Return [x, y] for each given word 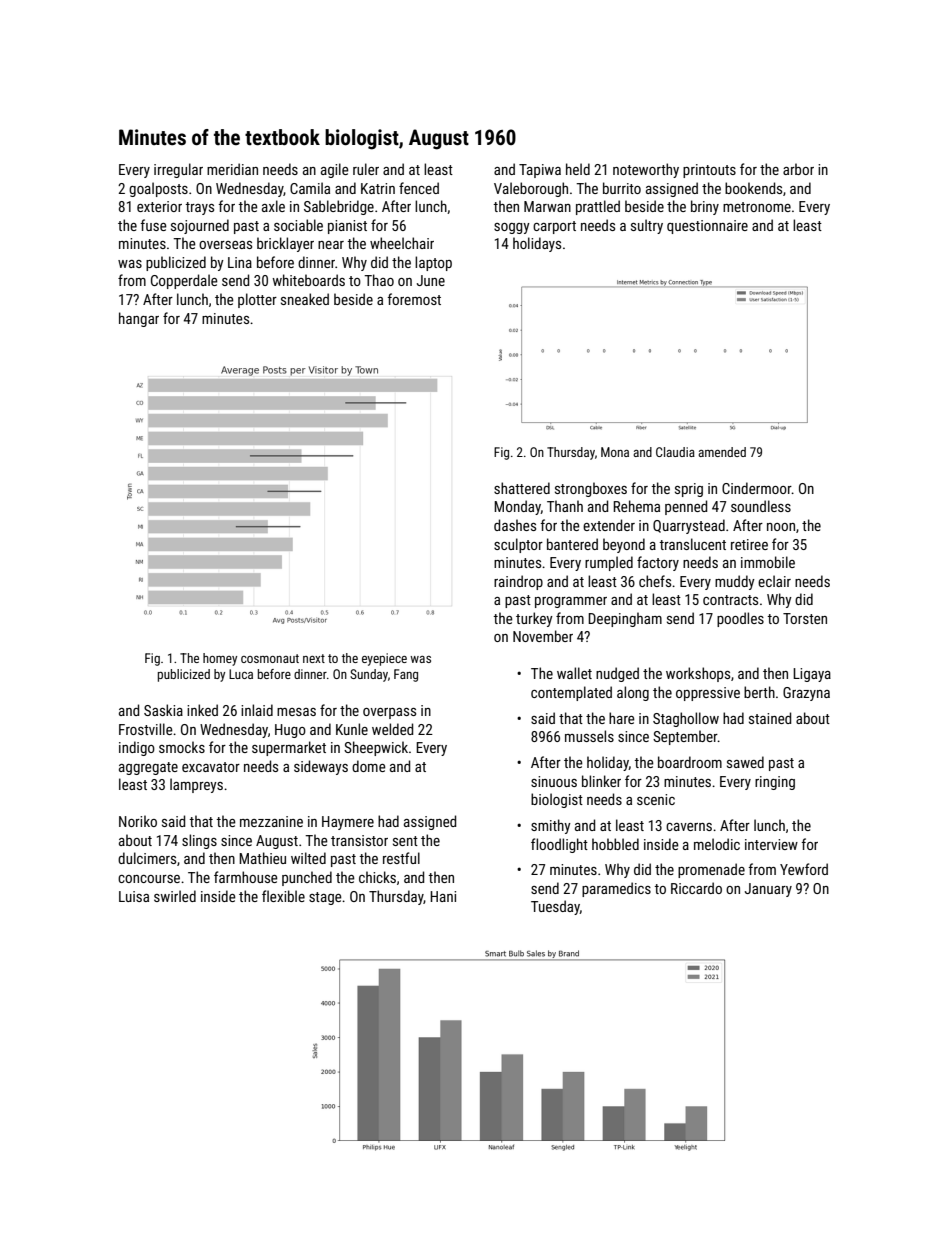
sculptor [518, 545]
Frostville [146, 729]
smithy [551, 826]
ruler [366, 169]
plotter [257, 300]
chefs [655, 581]
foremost [414, 299]
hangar [139, 319]
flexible [283, 896]
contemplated [571, 693]
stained [770, 718]
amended [722, 452]
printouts [709, 171]
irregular [178, 170]
